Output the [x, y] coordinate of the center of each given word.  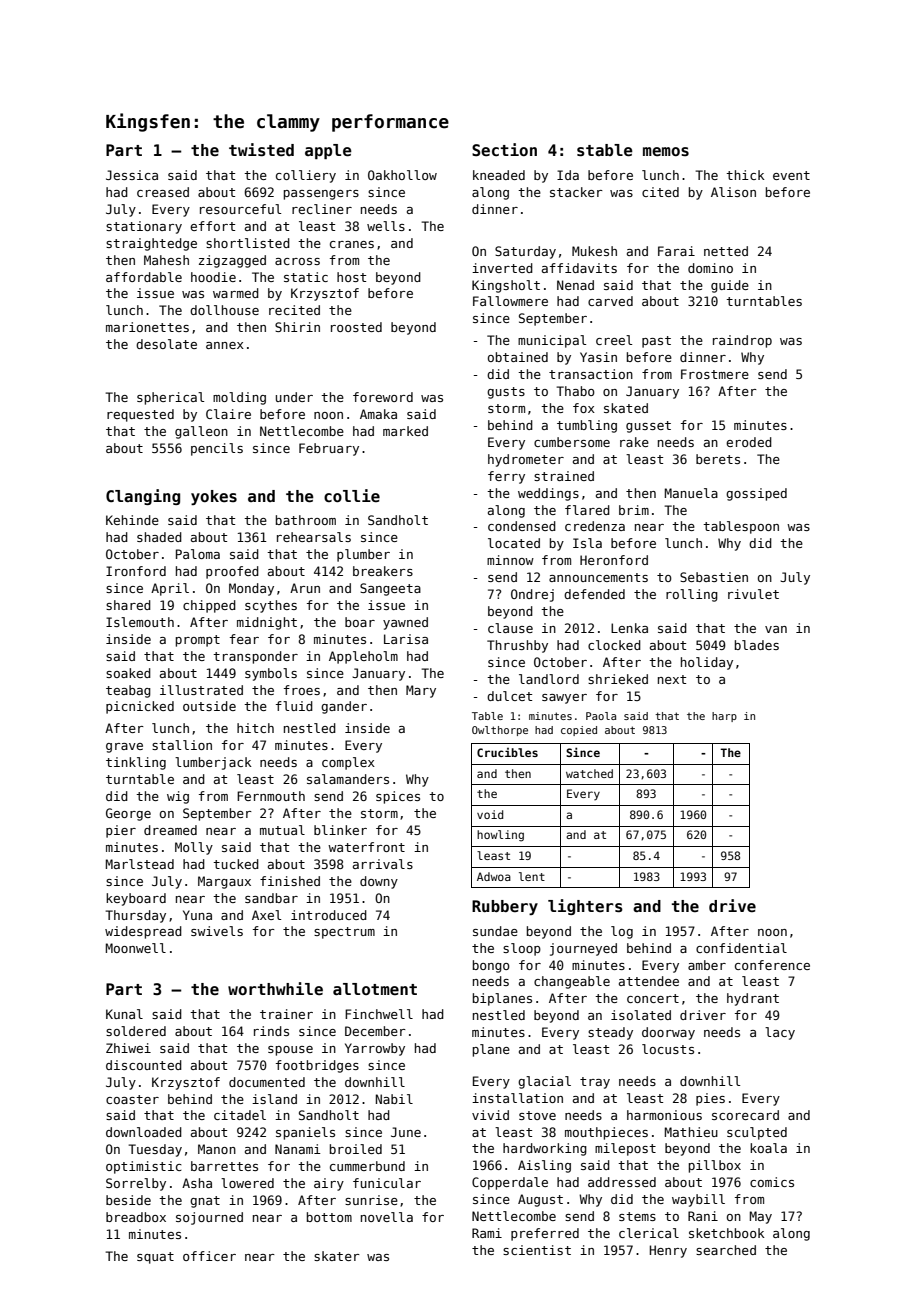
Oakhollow [402, 175]
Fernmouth [271, 796]
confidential [741, 948]
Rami [487, 1233]
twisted [261, 150]
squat [155, 1258]
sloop [522, 949]
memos [666, 152]
